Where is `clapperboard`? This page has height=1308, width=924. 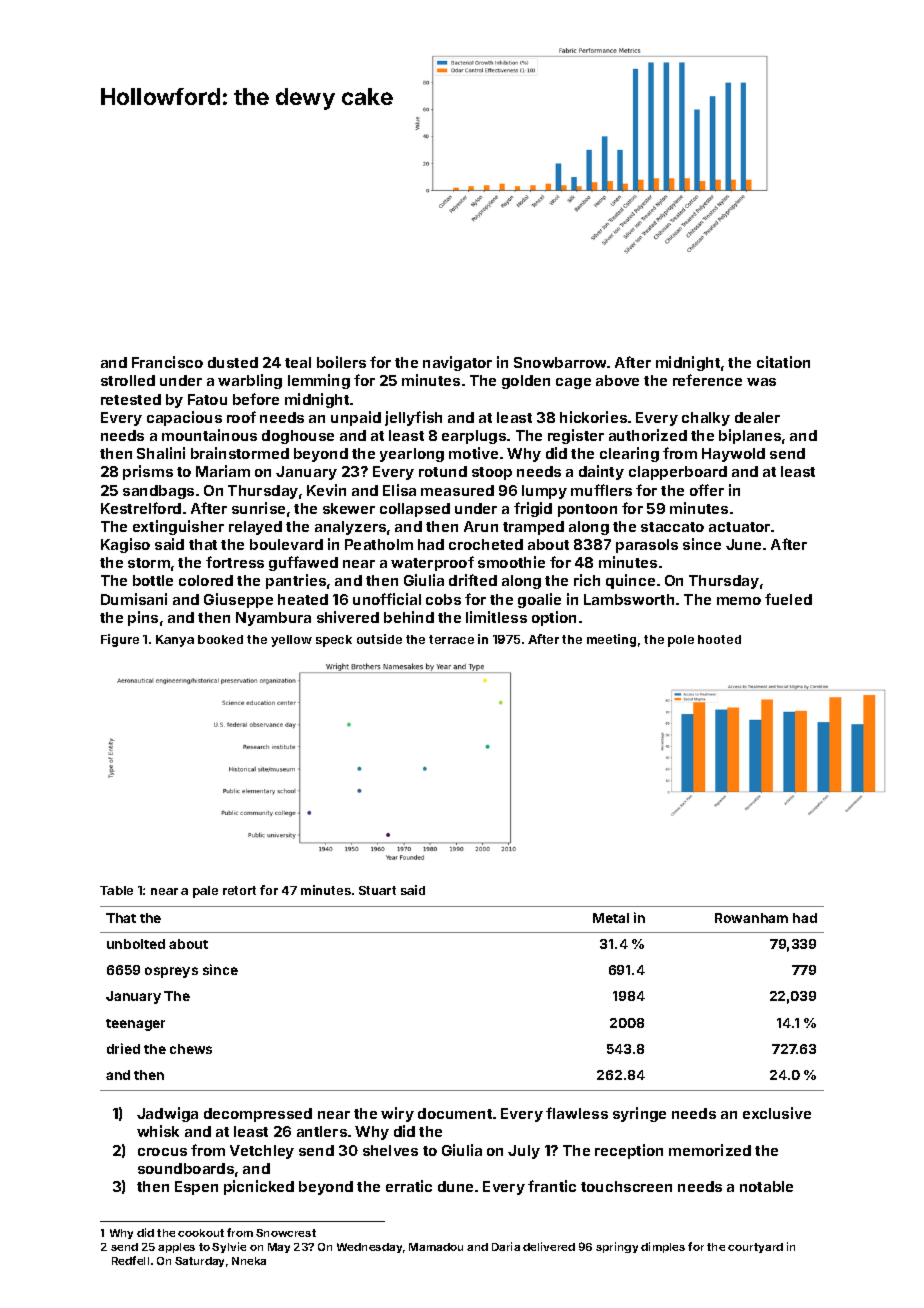
clapperboard is located at coordinates (678, 473).
